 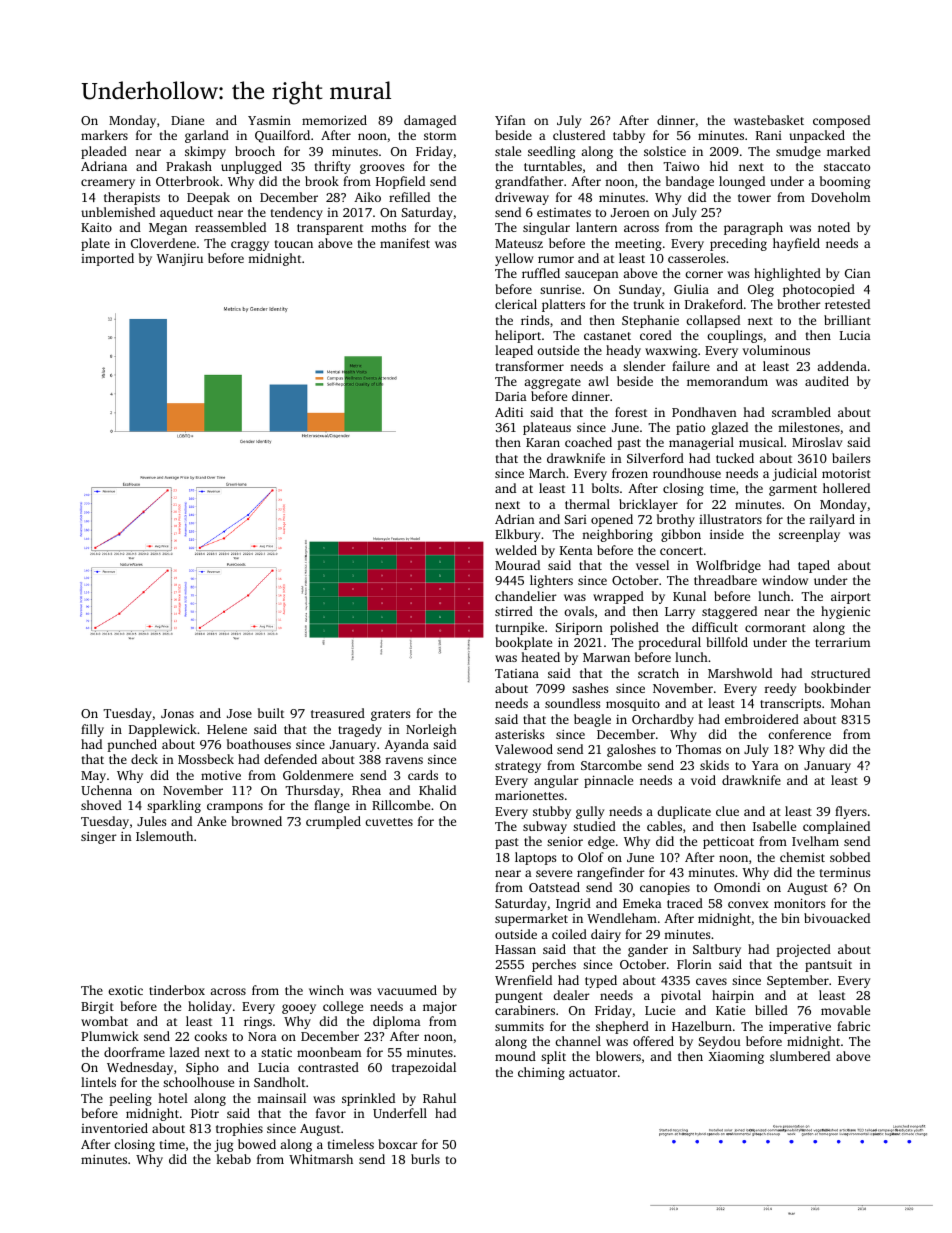 What do you see at coordinates (776, 350) in the document?
I see `voluminous` at bounding box center [776, 350].
